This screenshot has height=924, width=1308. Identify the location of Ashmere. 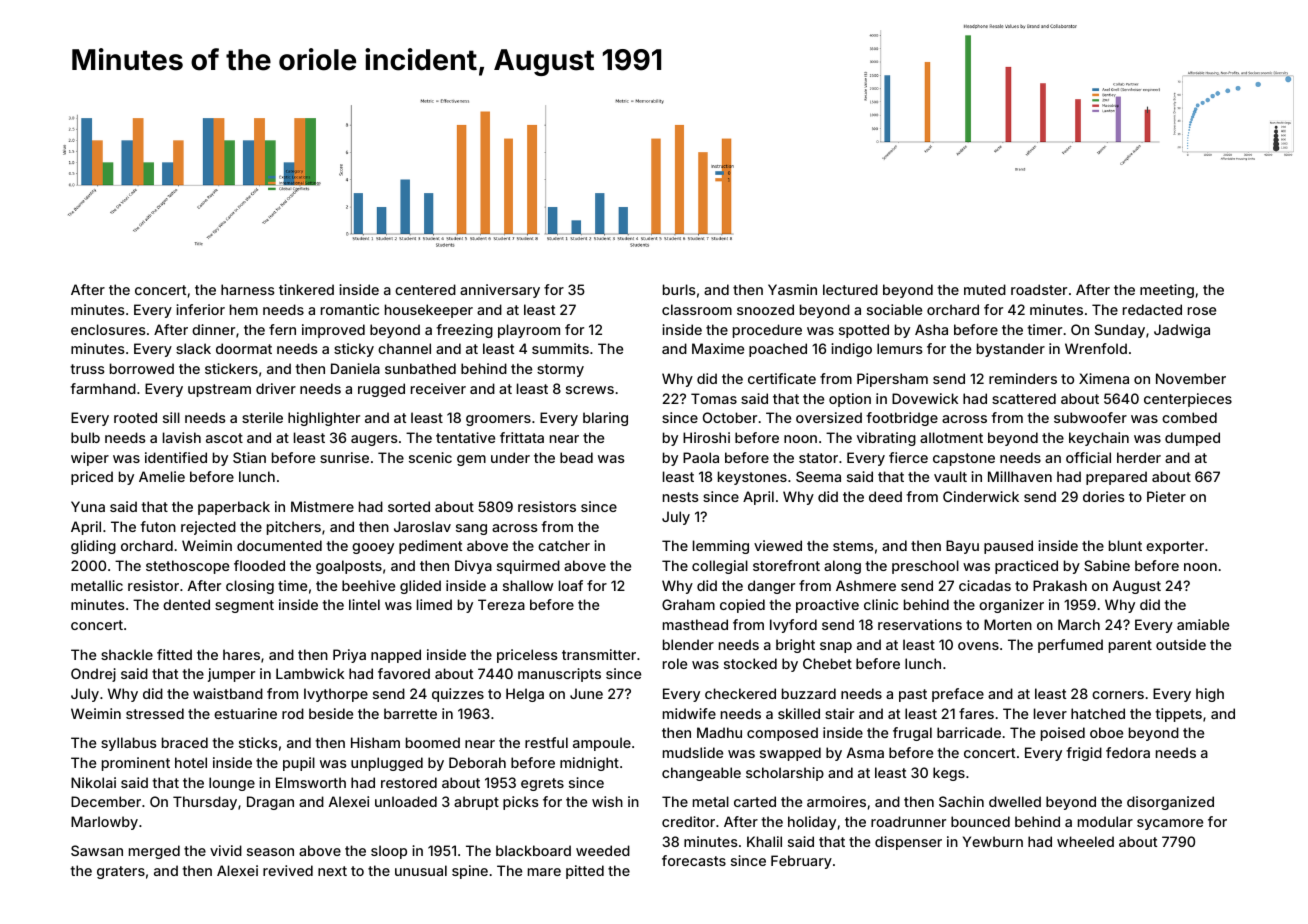
(866, 585).
